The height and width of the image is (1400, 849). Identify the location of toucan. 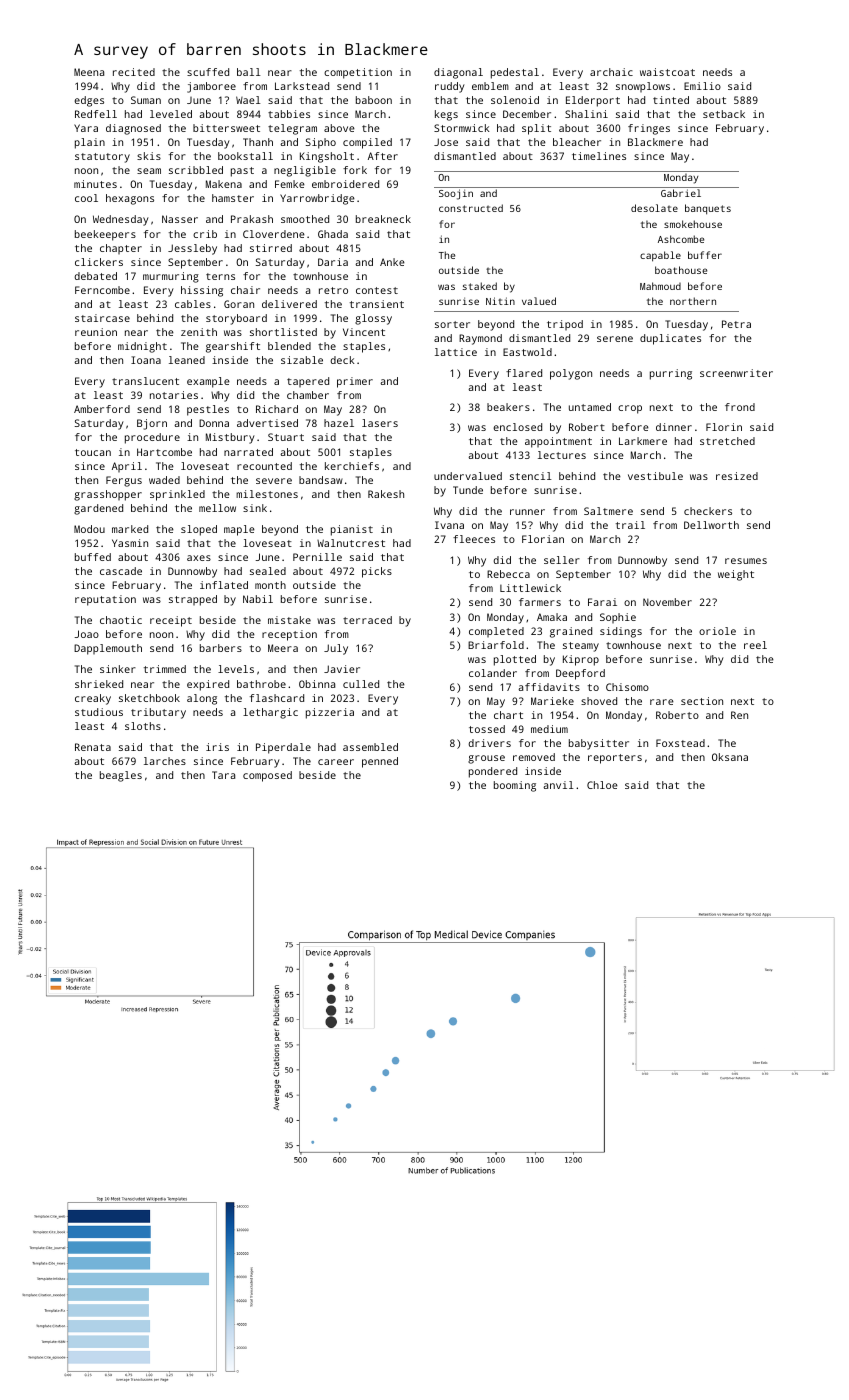
(93, 452).
